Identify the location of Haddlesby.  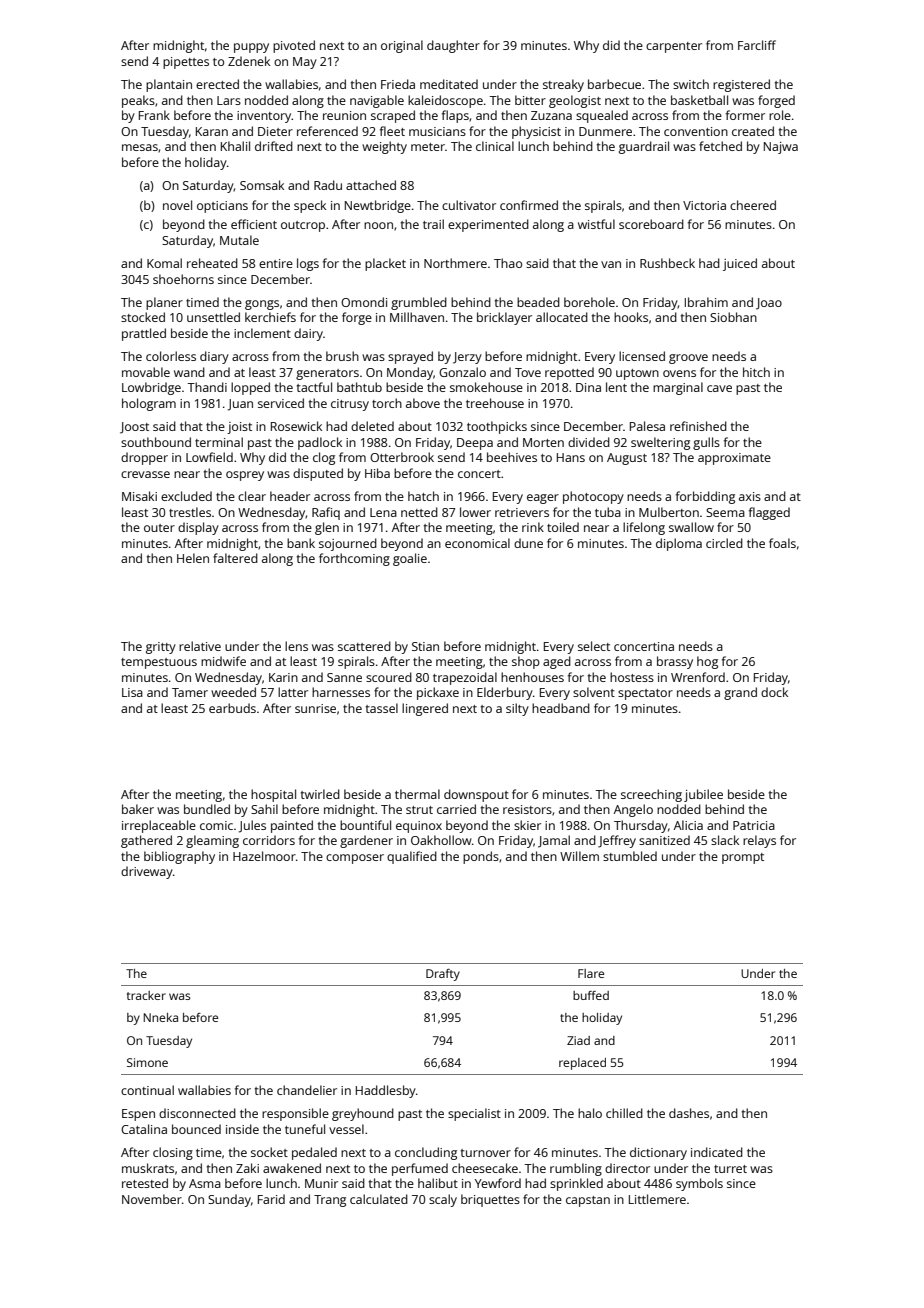
(386, 1091).
